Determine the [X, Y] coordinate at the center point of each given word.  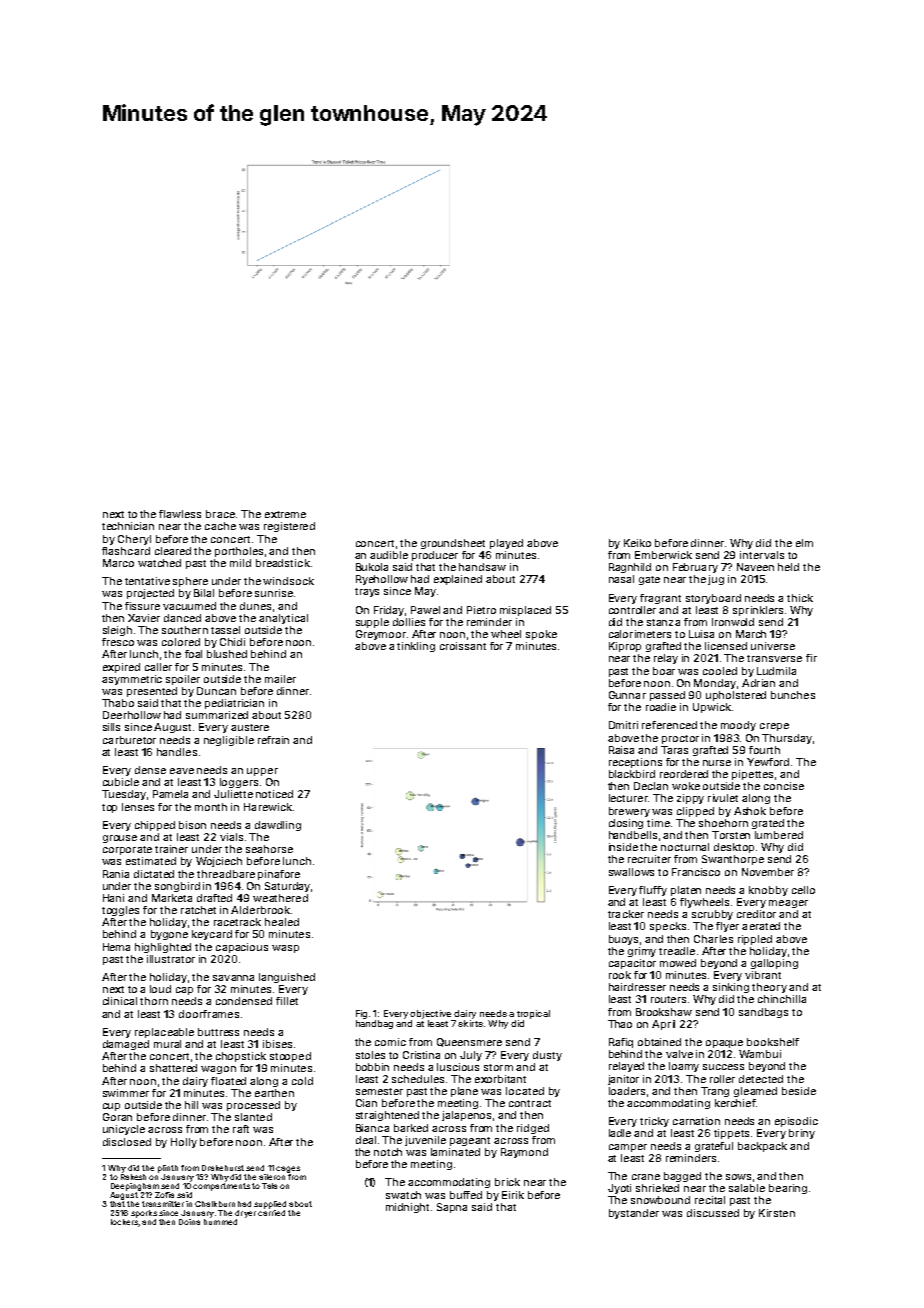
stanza [663, 622]
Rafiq [621, 1043]
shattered [173, 1068]
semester [379, 1091]
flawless [180, 514]
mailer [280, 679]
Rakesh [133, 1177]
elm [804, 543]
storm [498, 1067]
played [506, 544]
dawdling [278, 826]
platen [686, 891]
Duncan [216, 691]
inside [623, 847]
